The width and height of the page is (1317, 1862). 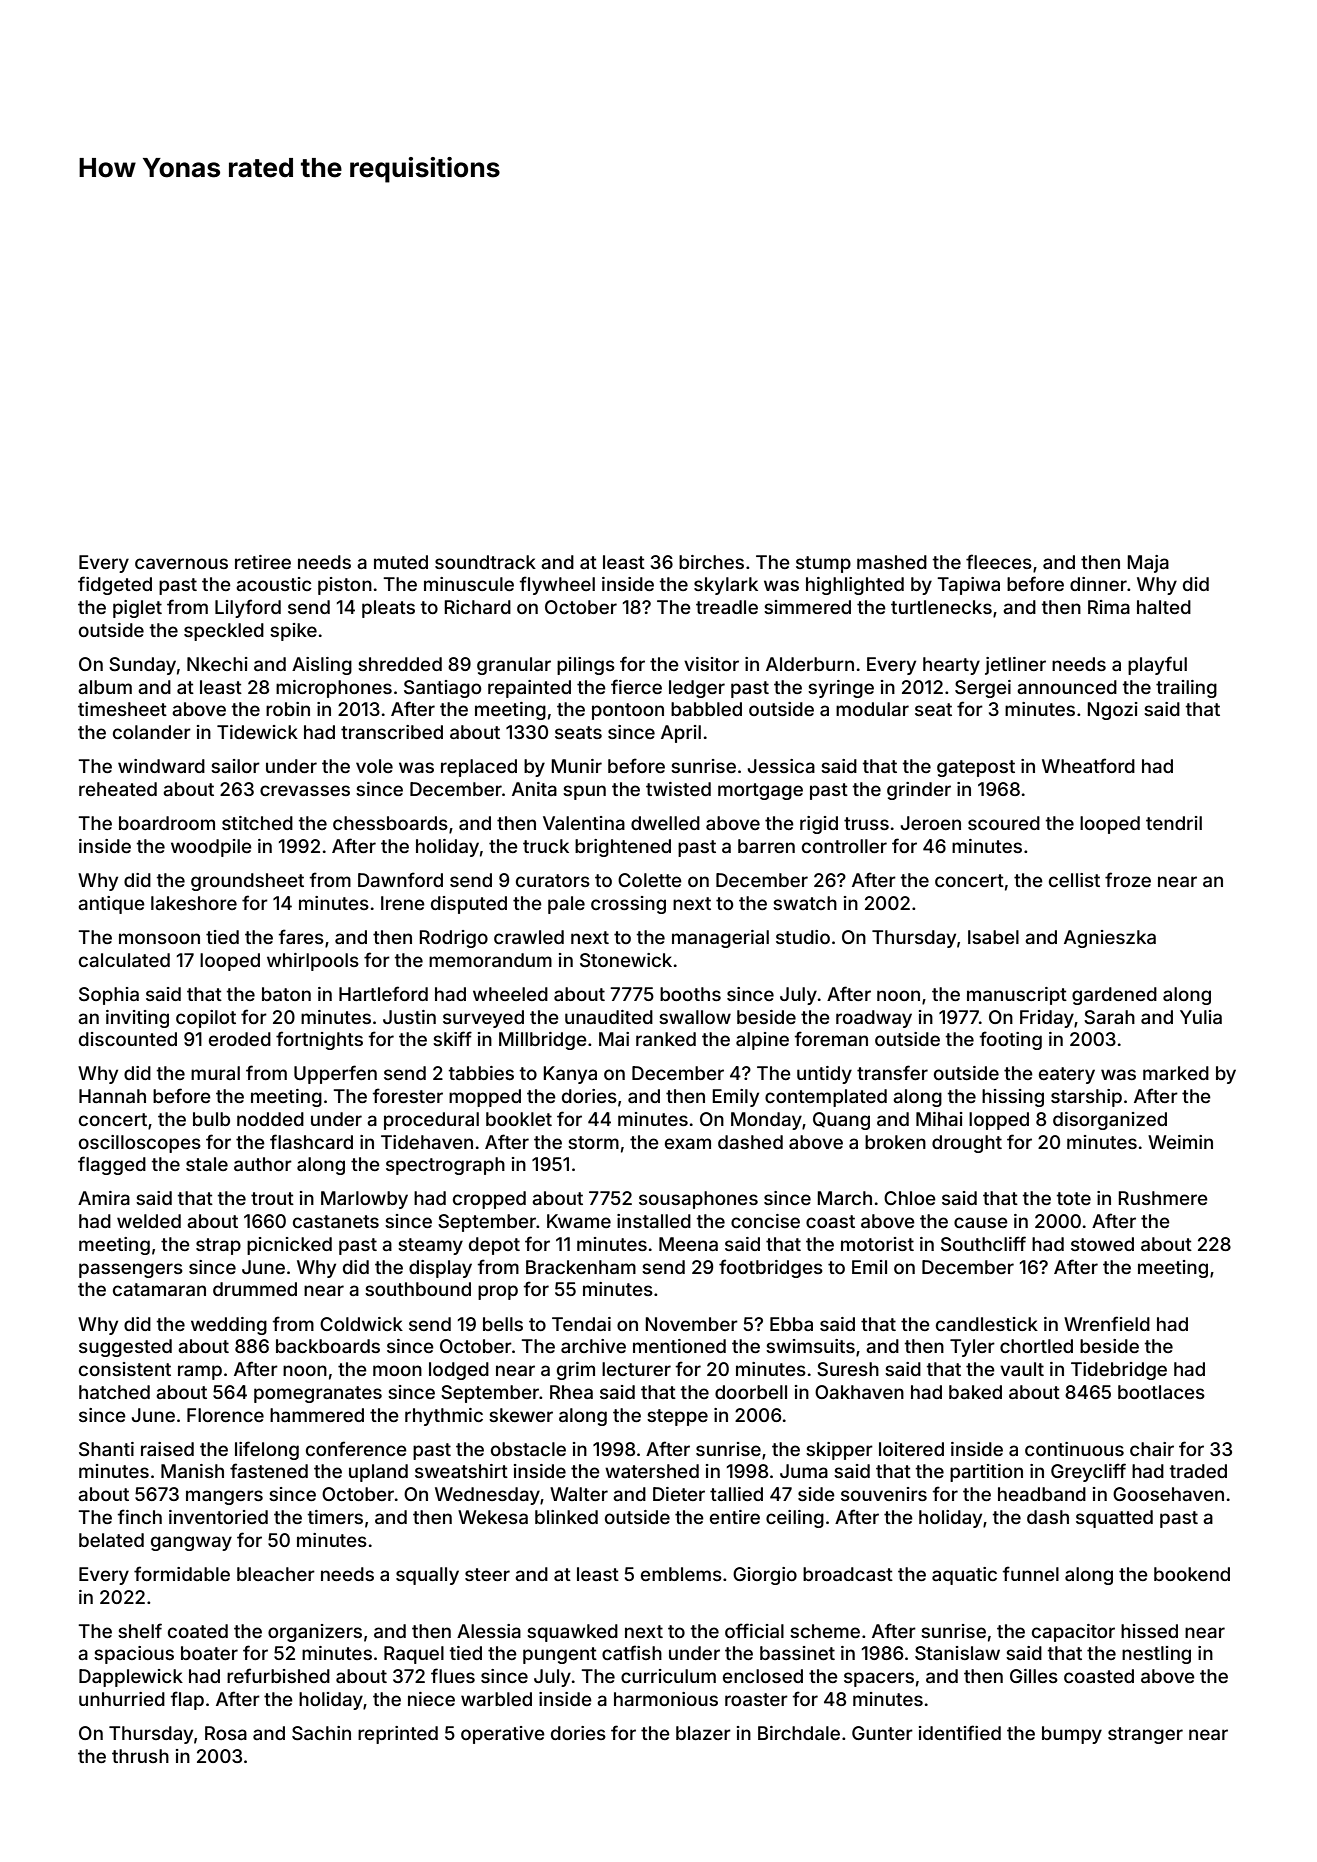 What do you see at coordinates (109, 996) in the page?
I see `Sophia` at bounding box center [109, 996].
